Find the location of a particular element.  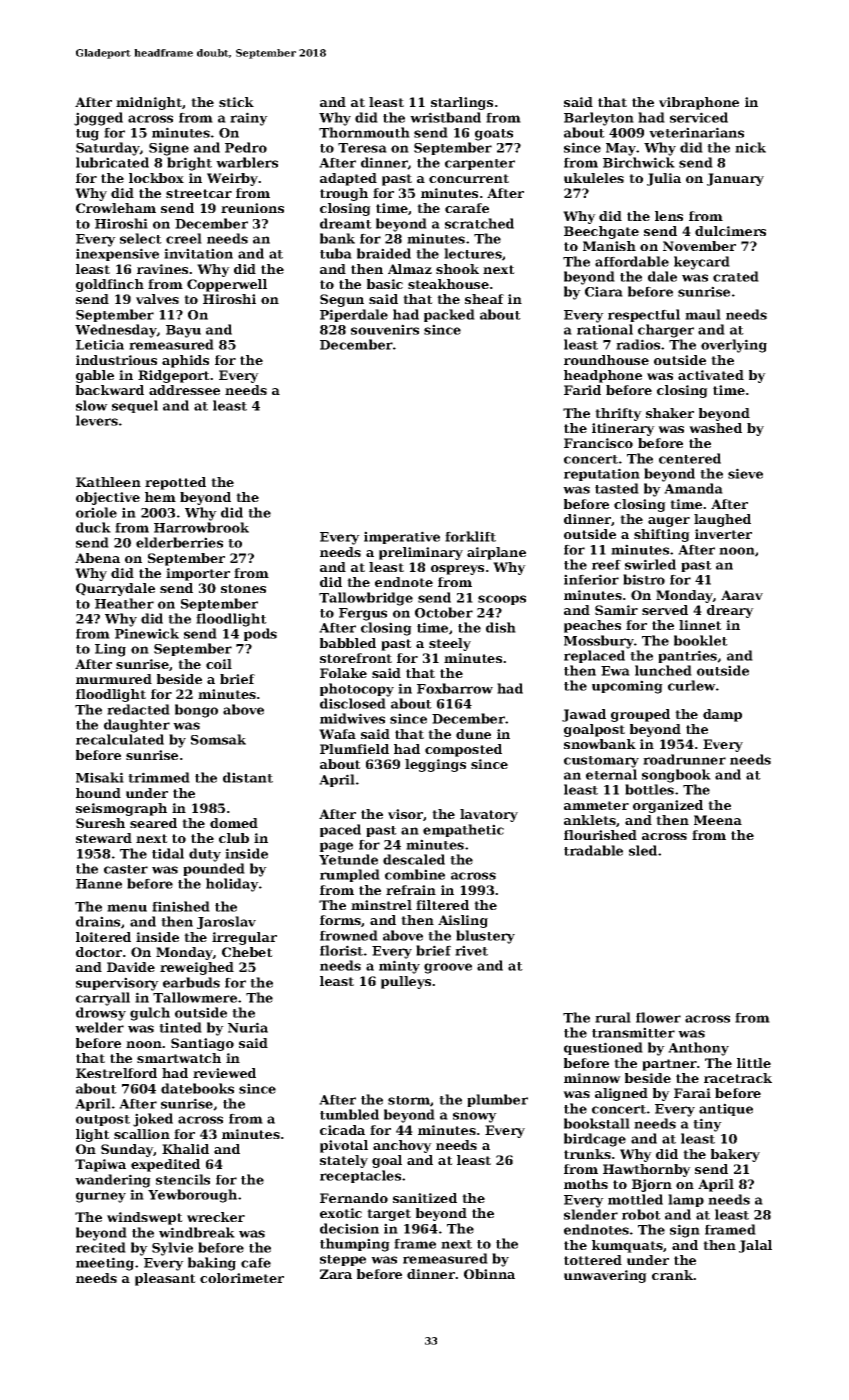

windbreak is located at coordinates (197, 1232).
